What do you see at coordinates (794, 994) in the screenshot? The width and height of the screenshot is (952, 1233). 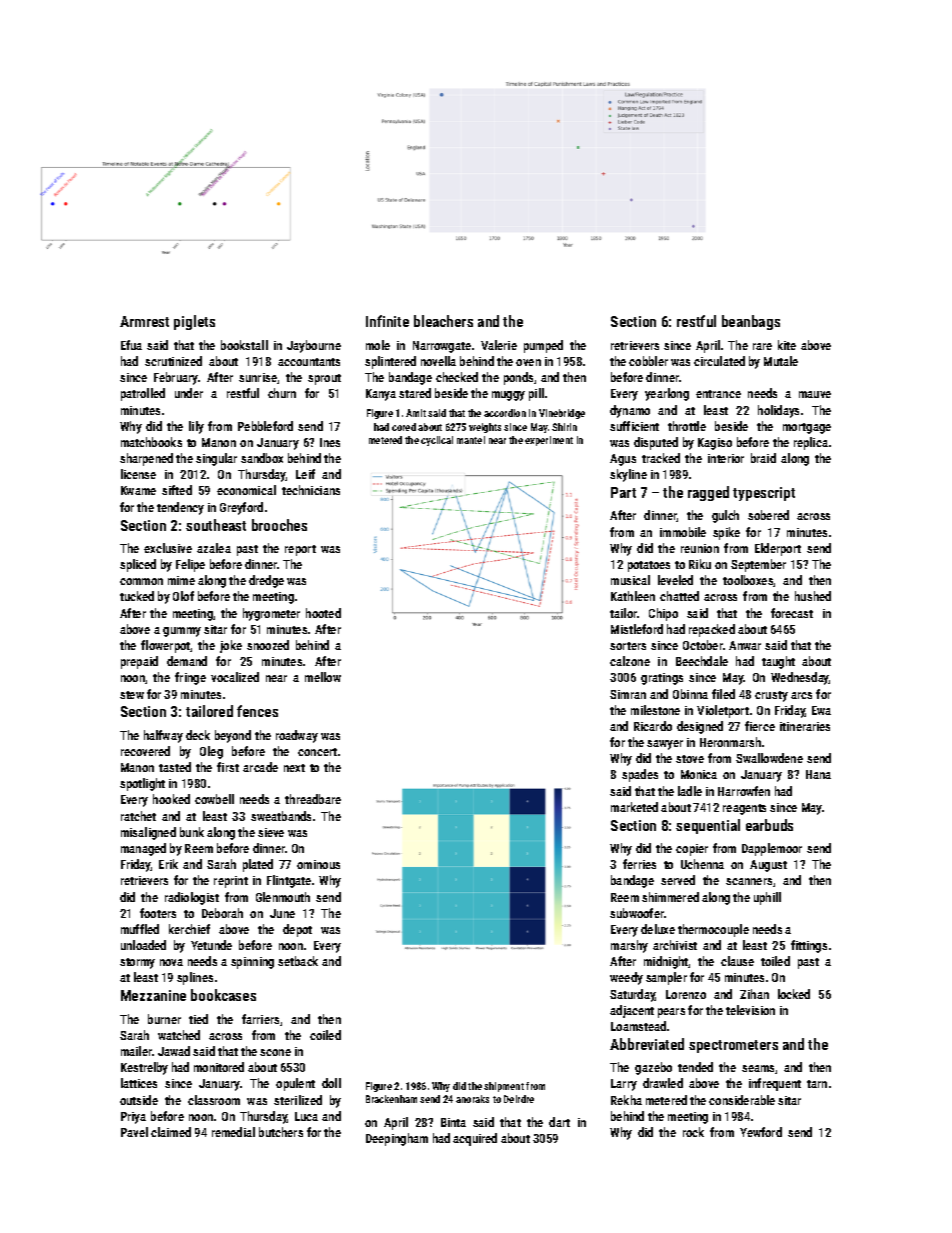 I see `locked` at bounding box center [794, 994].
